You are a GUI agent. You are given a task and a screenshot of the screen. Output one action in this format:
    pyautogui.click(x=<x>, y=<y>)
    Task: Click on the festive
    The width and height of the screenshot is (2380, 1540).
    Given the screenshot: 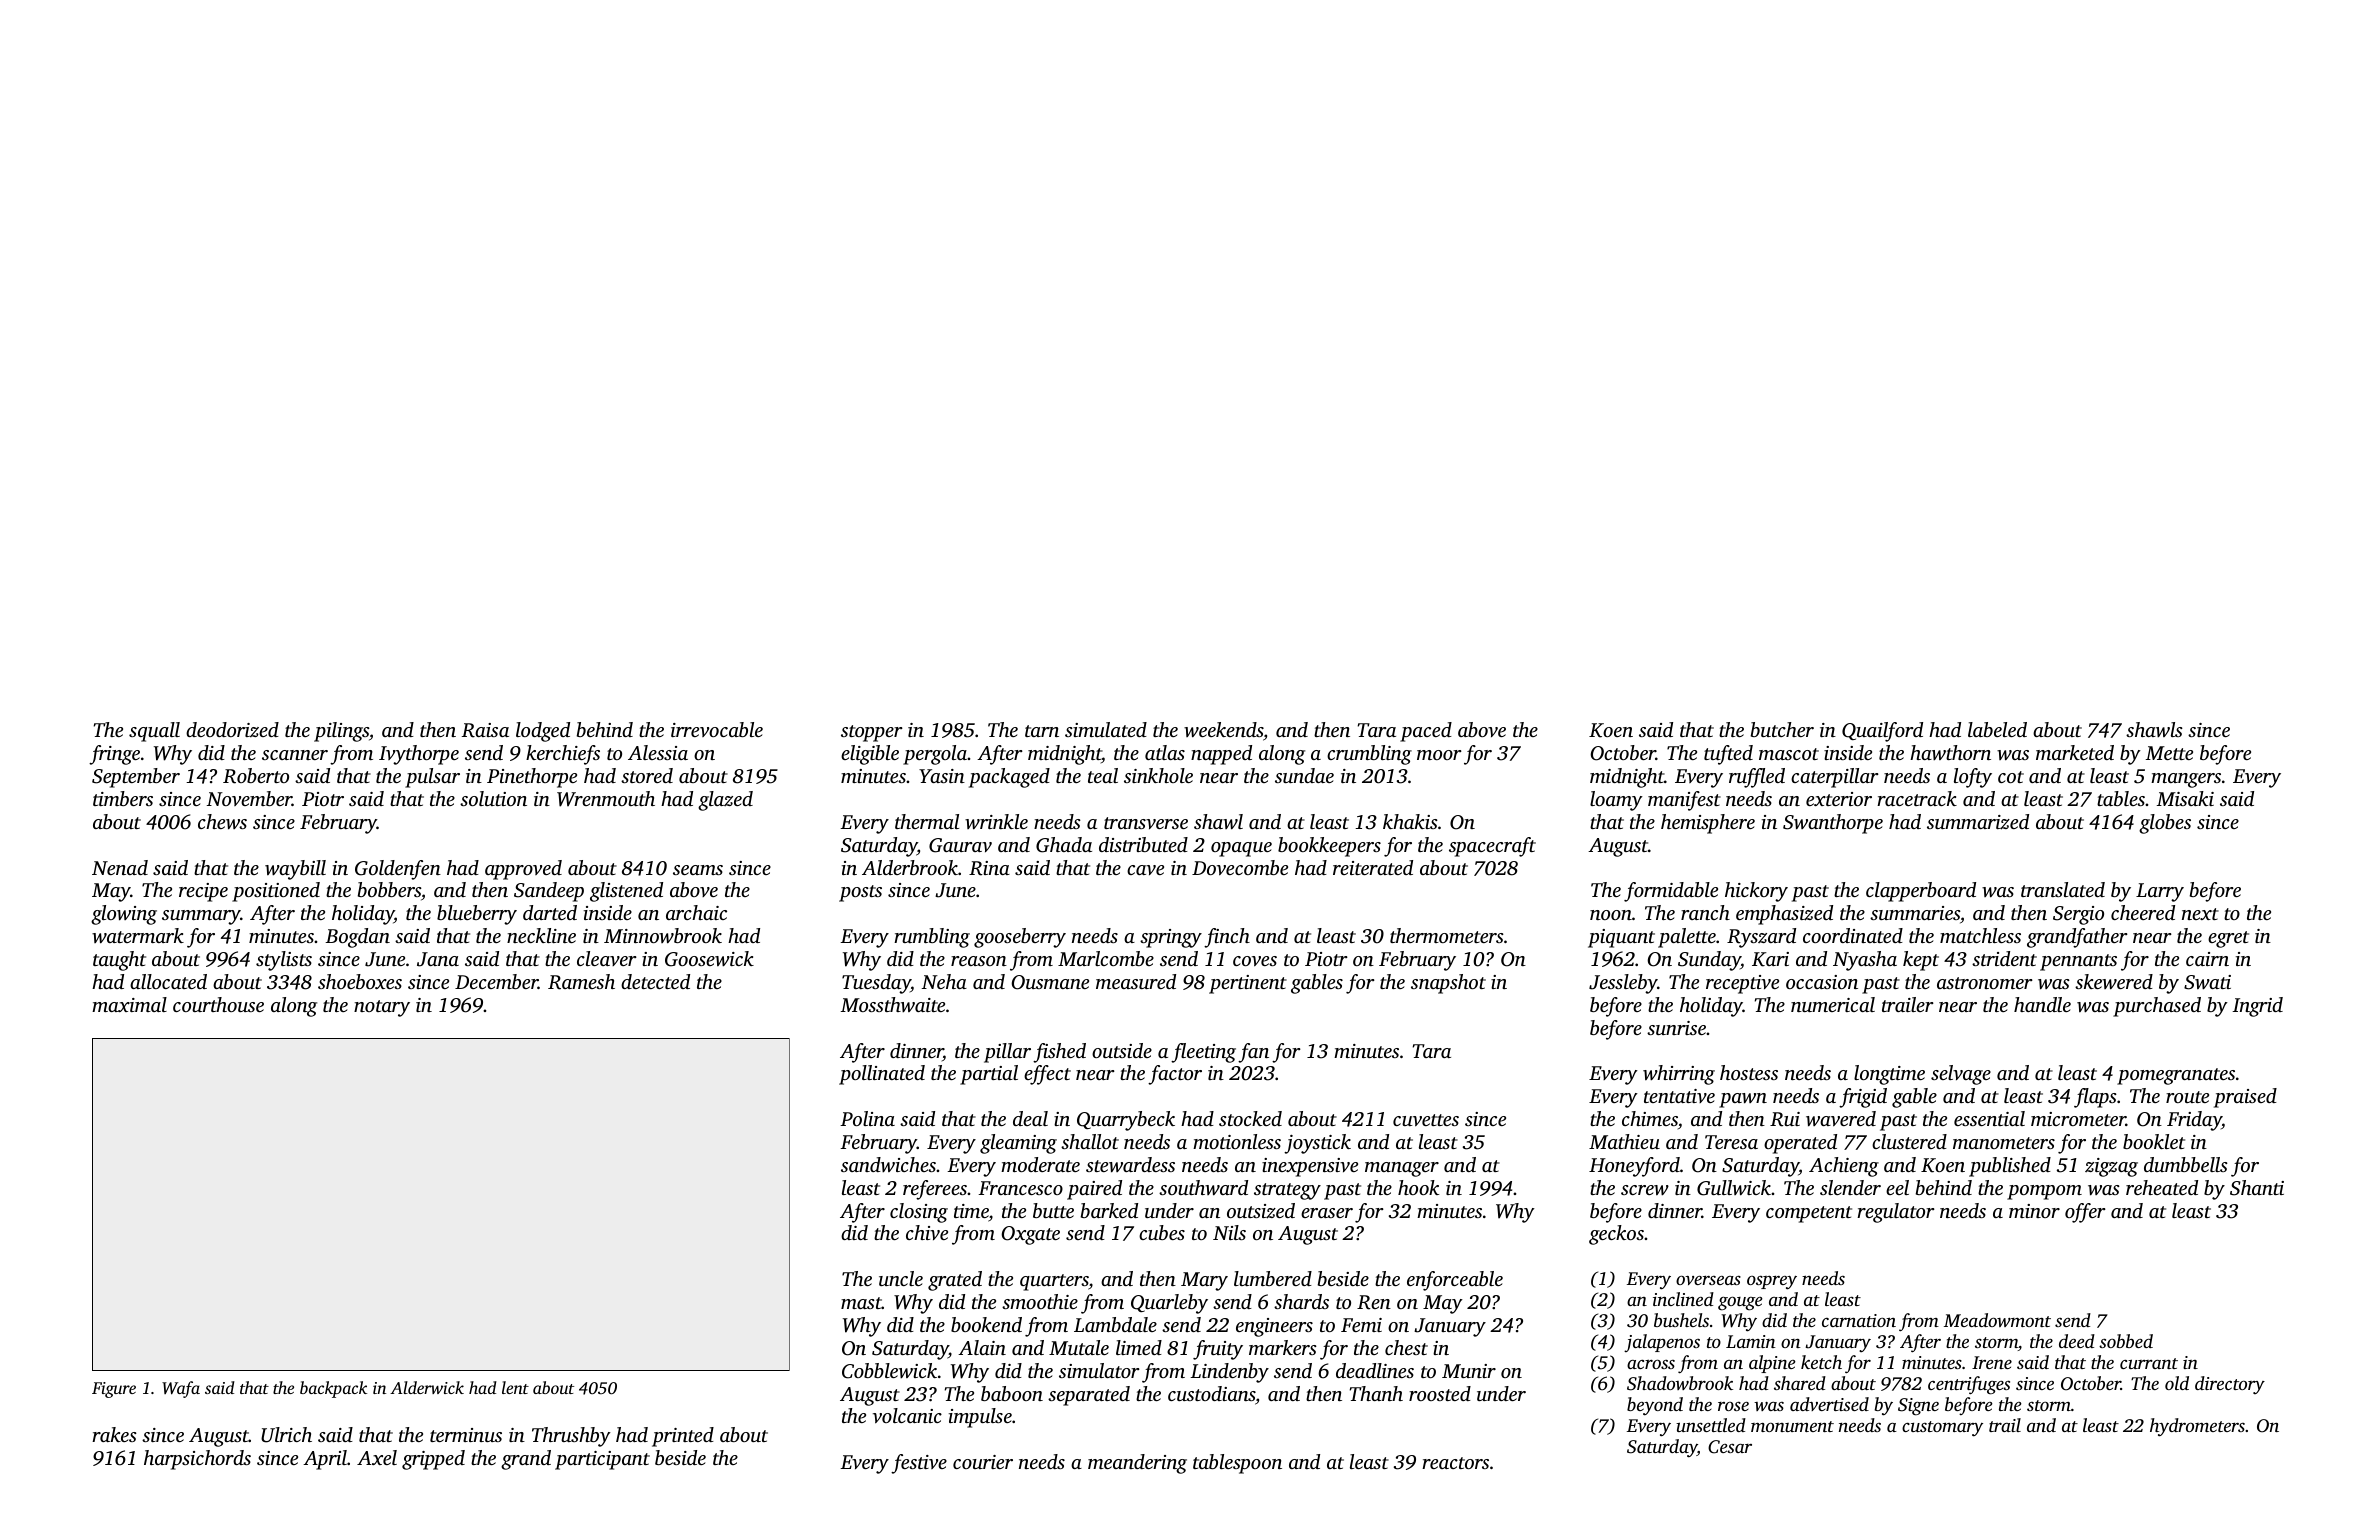 What is the action you would take?
    pyautogui.click(x=919, y=1464)
